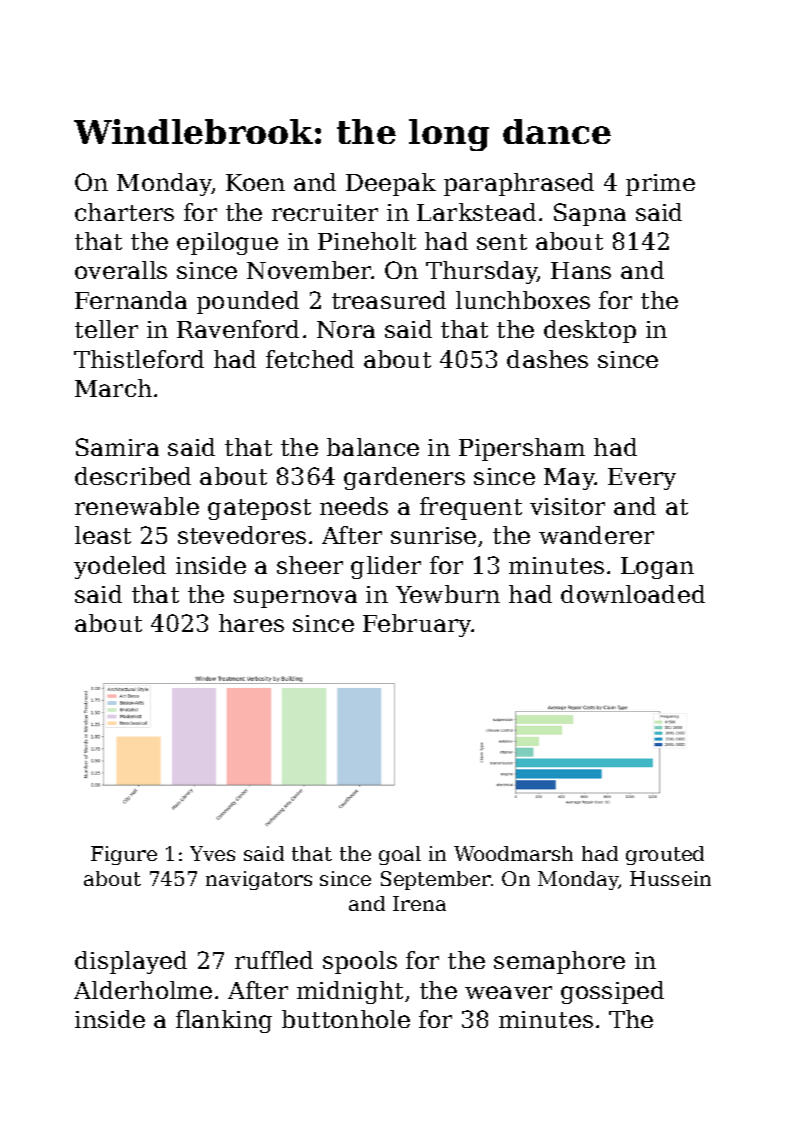 The width and height of the screenshot is (796, 1130). Describe the element at coordinates (400, 855) in the screenshot. I see `goal` at that location.
